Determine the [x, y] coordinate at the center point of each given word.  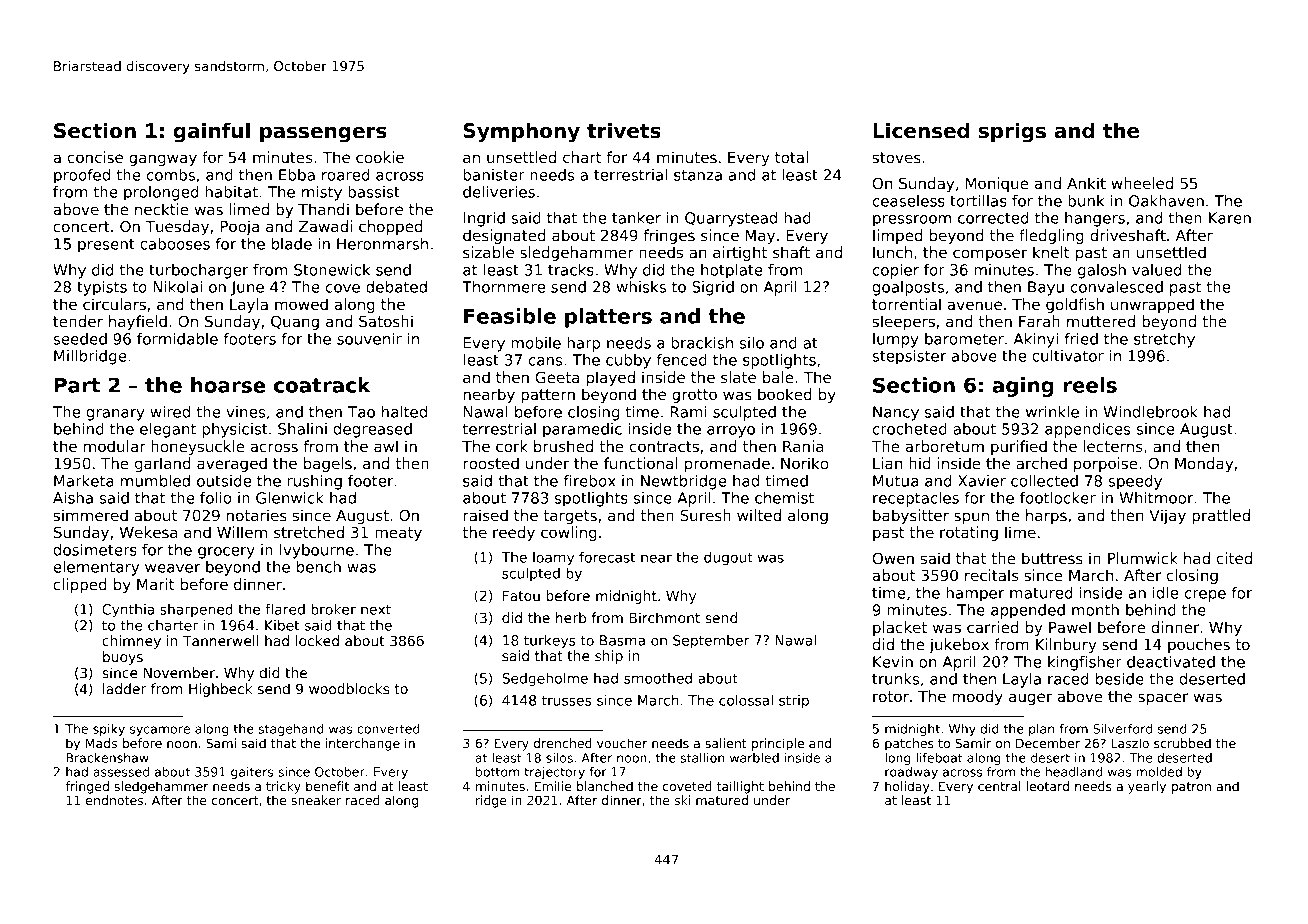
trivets [624, 130]
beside [1120, 679]
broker [333, 609]
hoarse [228, 385]
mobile [536, 343]
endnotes [114, 800]
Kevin [893, 662]
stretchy [1164, 340]
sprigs [1012, 132]
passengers [323, 135]
